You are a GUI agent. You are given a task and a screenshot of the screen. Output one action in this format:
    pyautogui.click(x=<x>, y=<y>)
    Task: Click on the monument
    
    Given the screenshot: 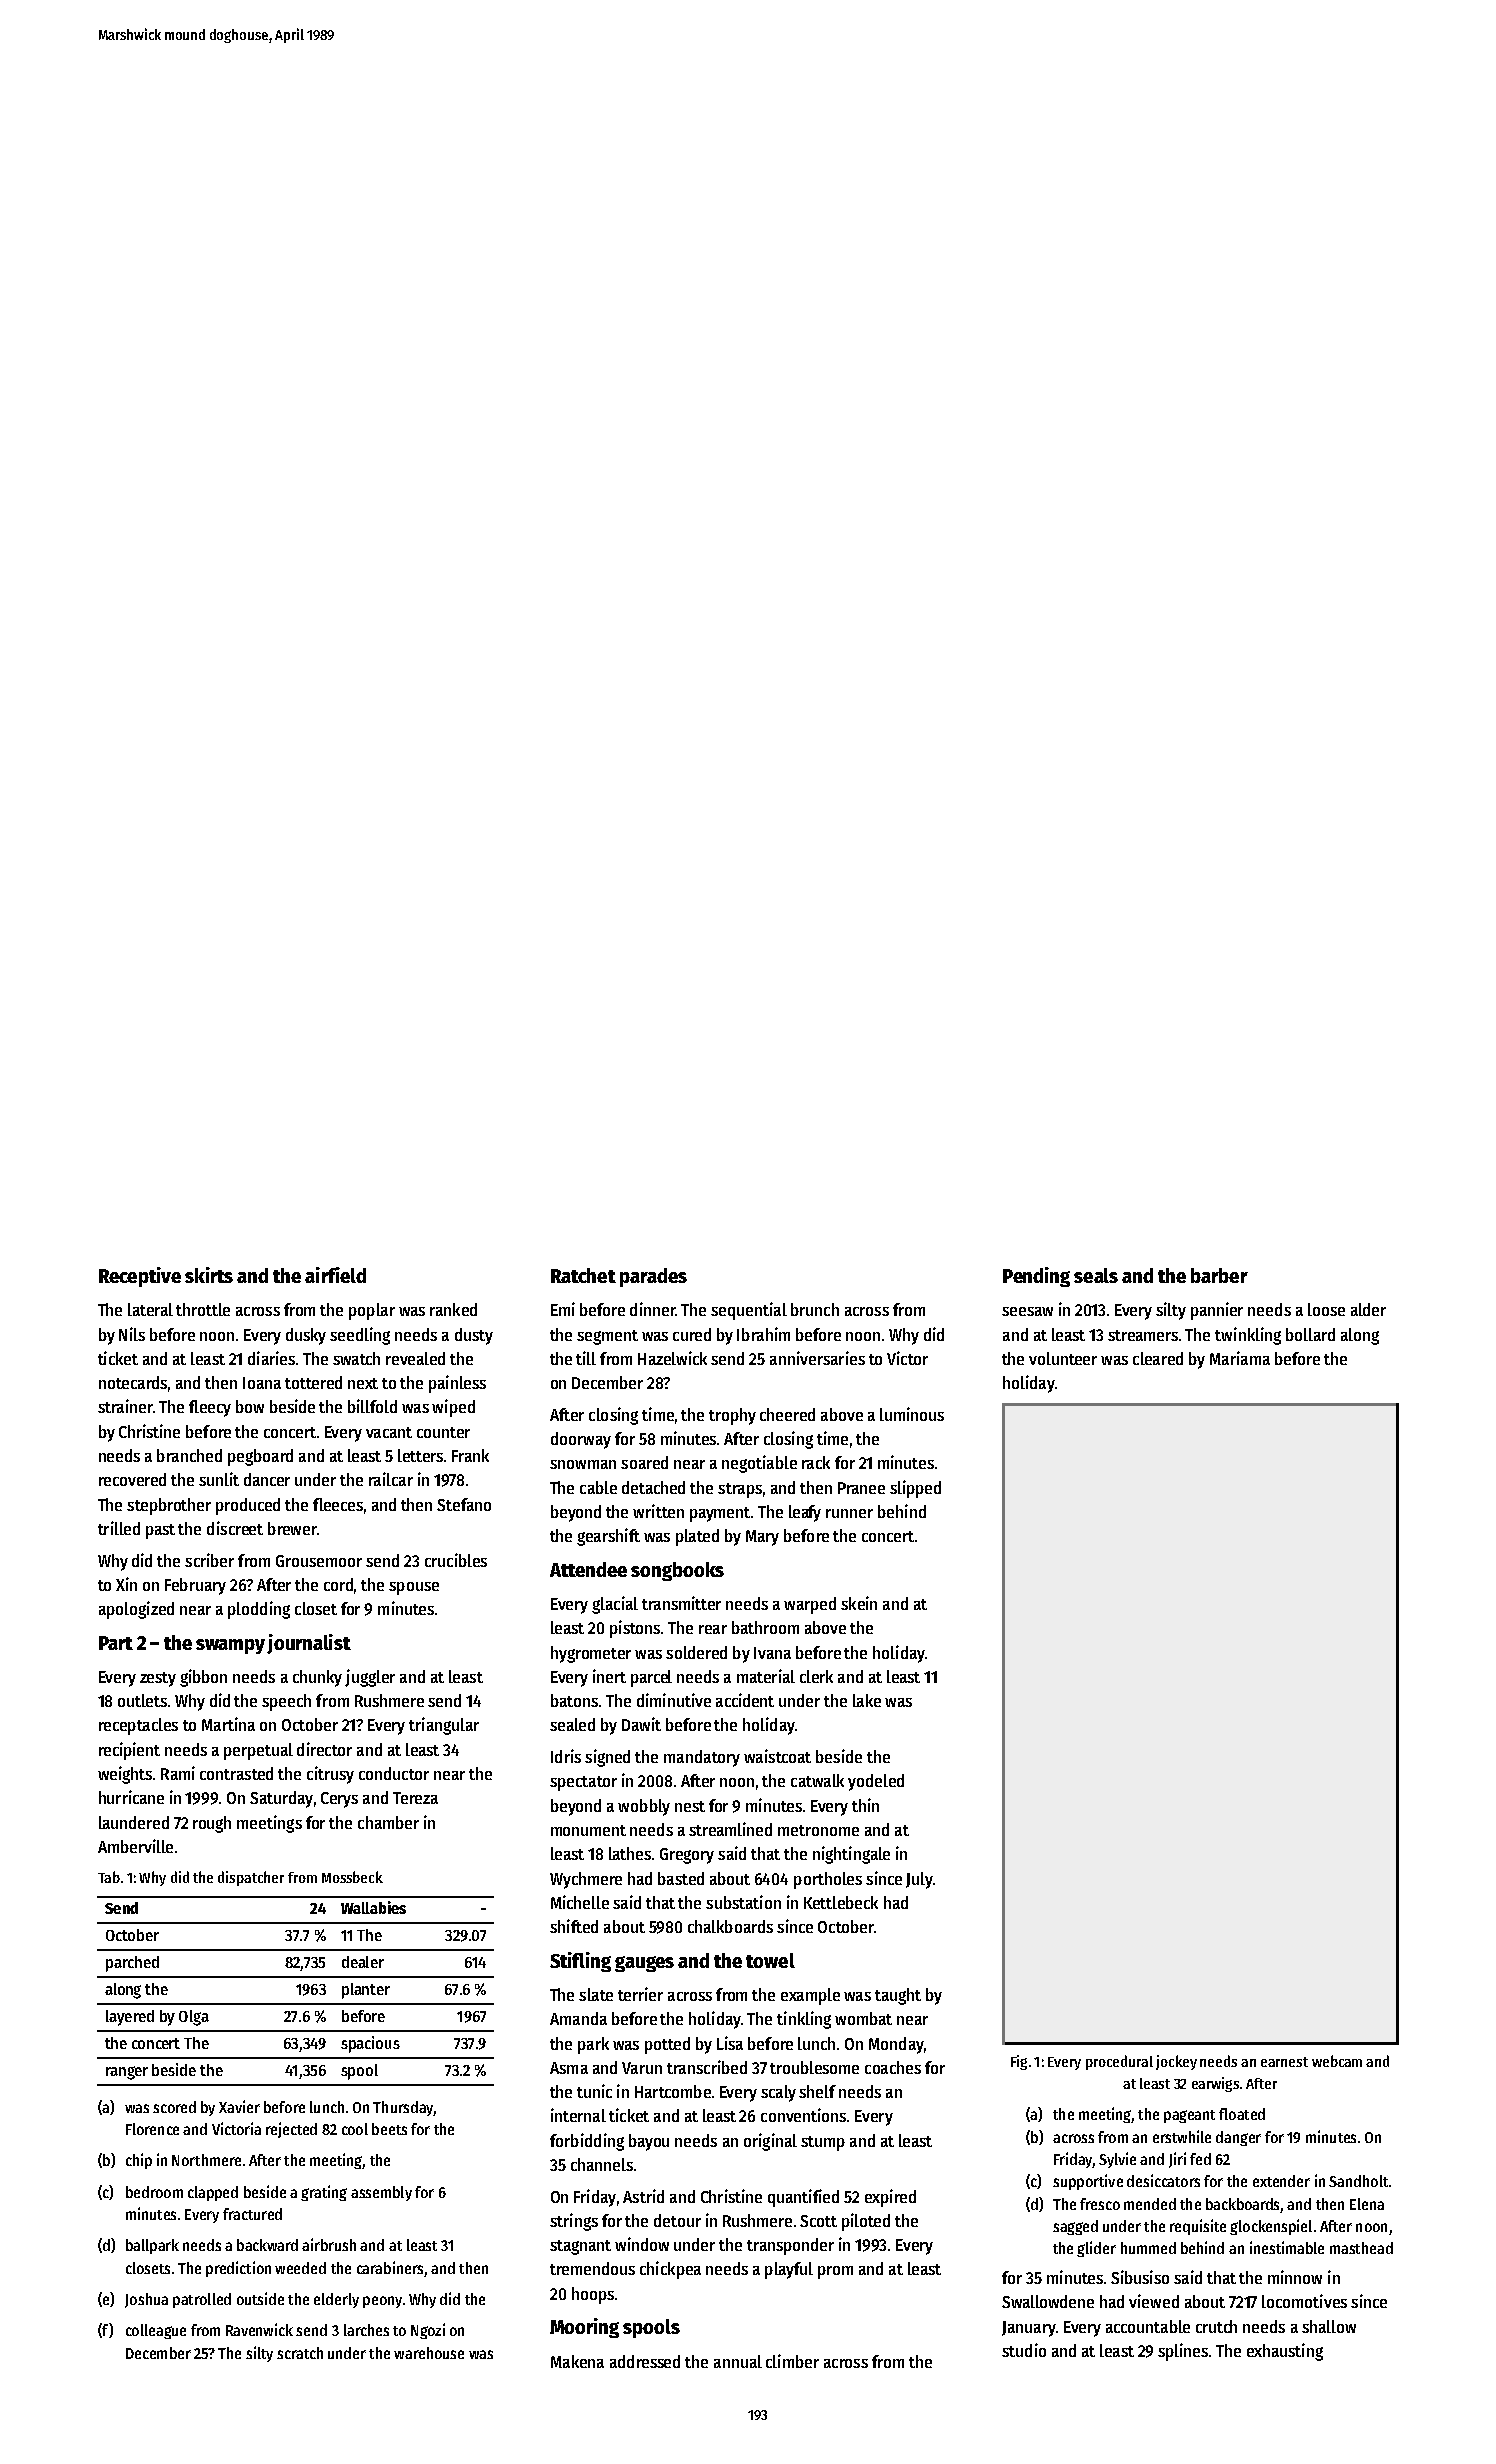 What is the action you would take?
    pyautogui.click(x=588, y=1830)
